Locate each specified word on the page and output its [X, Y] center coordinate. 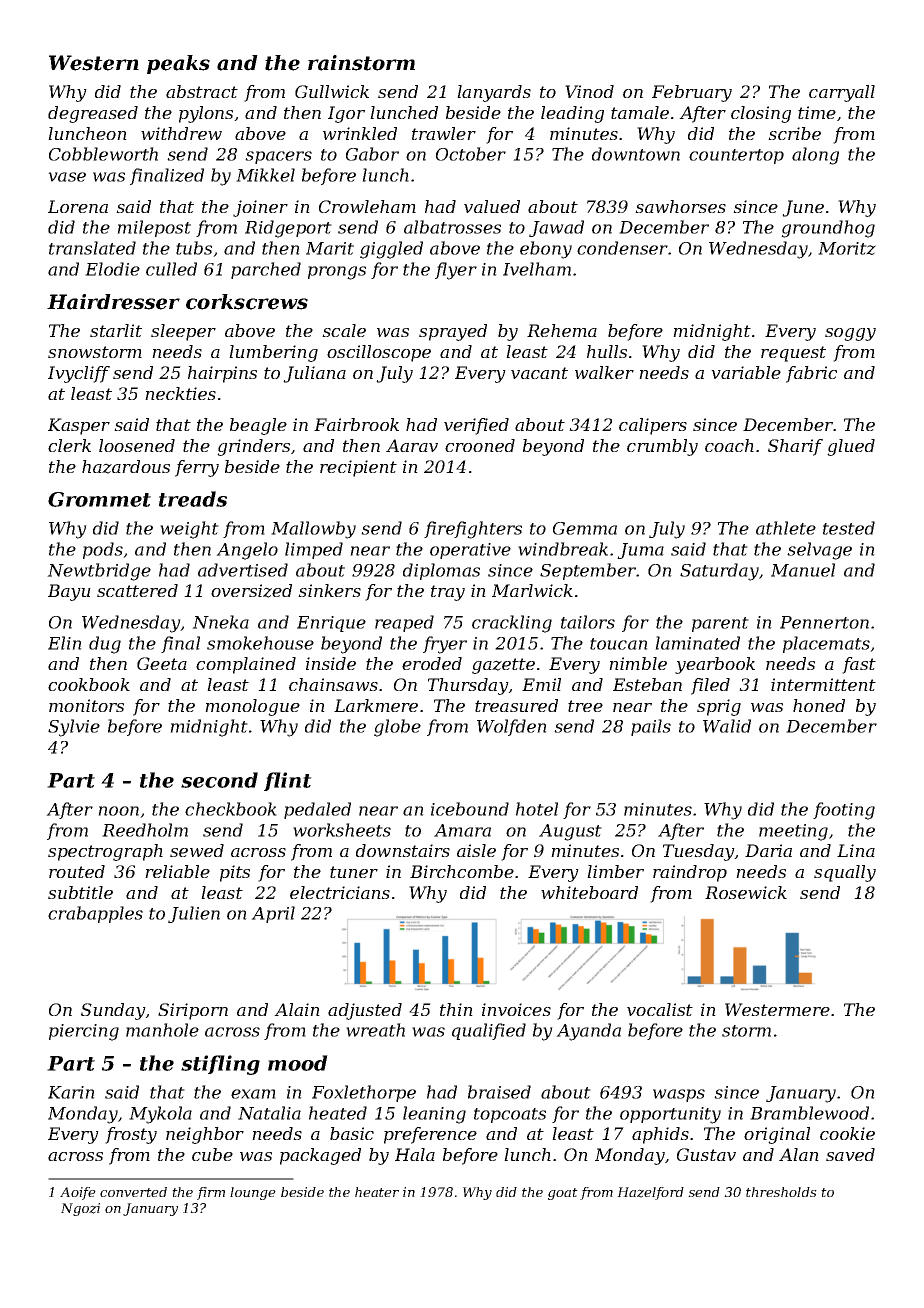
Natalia [269, 1113]
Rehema [562, 330]
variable [746, 372]
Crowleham [367, 206]
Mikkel [265, 175]
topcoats [510, 1115]
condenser [622, 248]
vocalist [660, 1009]
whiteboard [589, 892]
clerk [69, 445]
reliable [177, 871]
